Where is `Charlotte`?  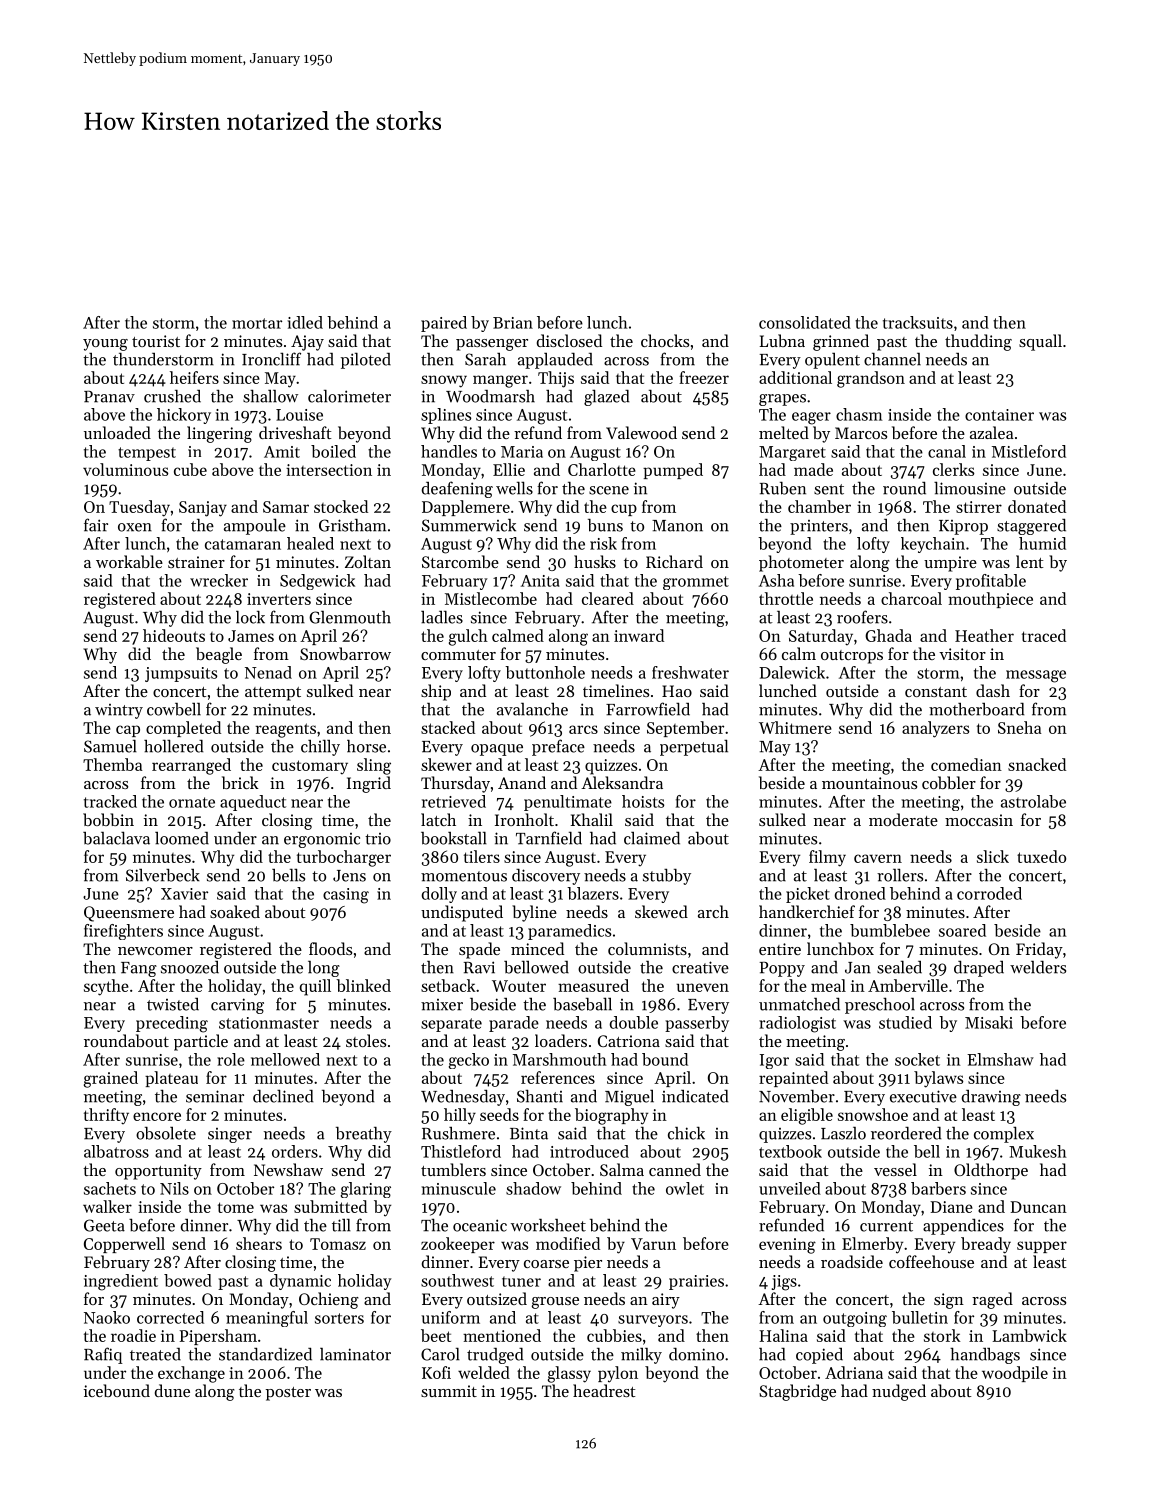 Charlotte is located at coordinates (602, 469).
